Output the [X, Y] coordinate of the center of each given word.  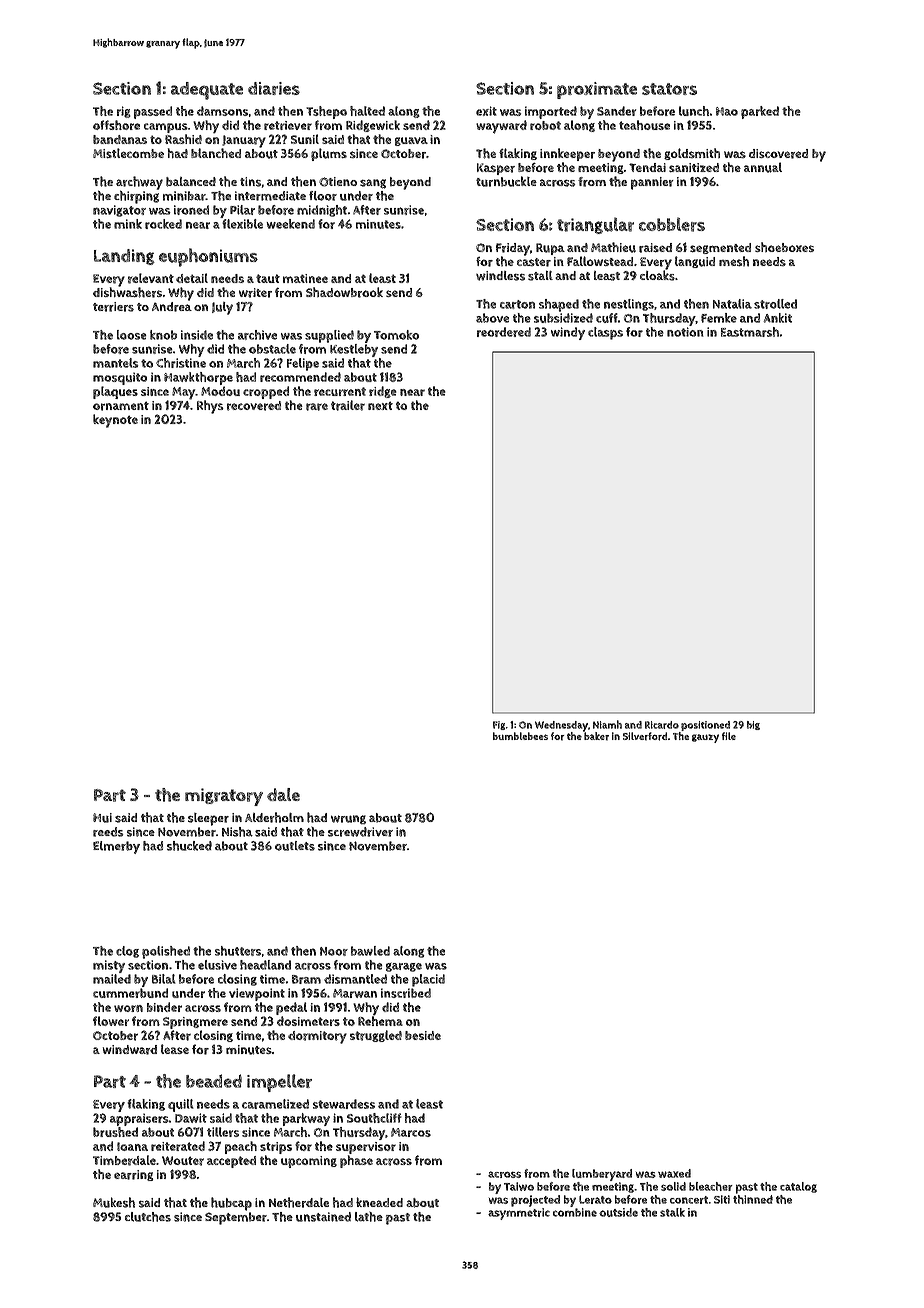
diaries [274, 88]
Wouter [183, 1161]
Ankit [777, 318]
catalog [798, 1187]
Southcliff [374, 1118]
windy [568, 333]
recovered [254, 406]
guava [411, 141]
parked [760, 112]
